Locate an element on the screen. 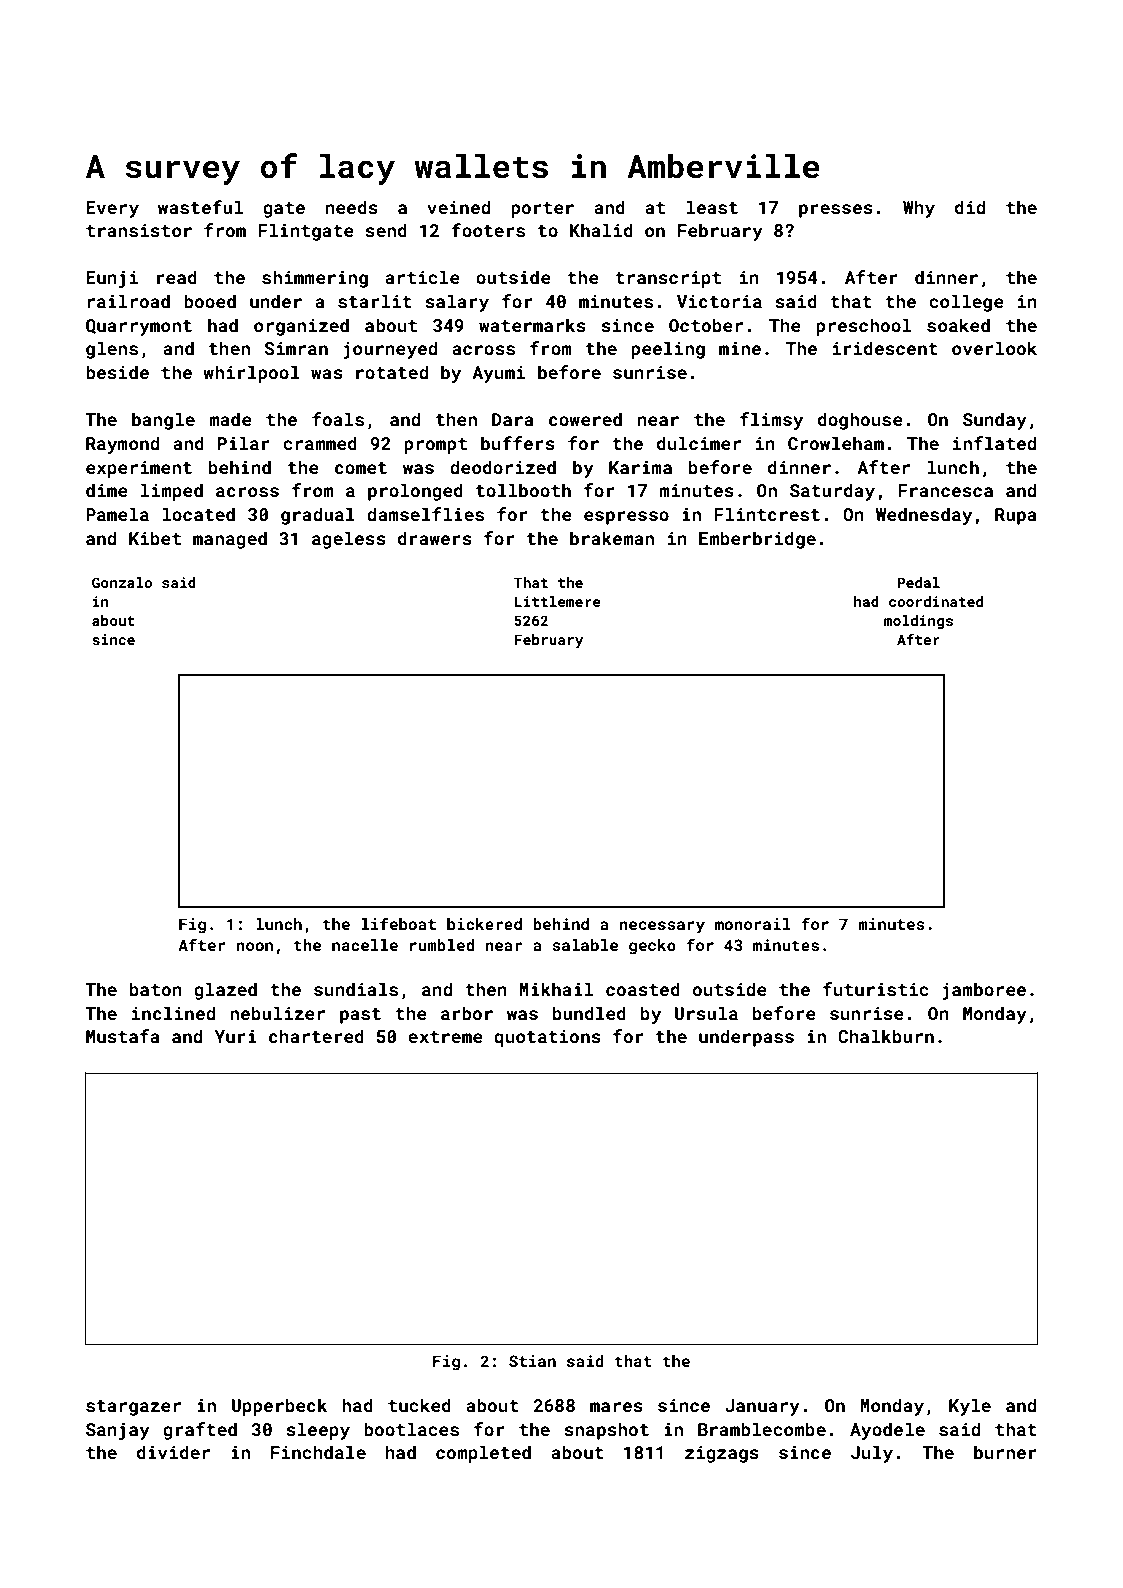 This screenshot has width=1123, height=1588. prompt is located at coordinates (435, 446).
